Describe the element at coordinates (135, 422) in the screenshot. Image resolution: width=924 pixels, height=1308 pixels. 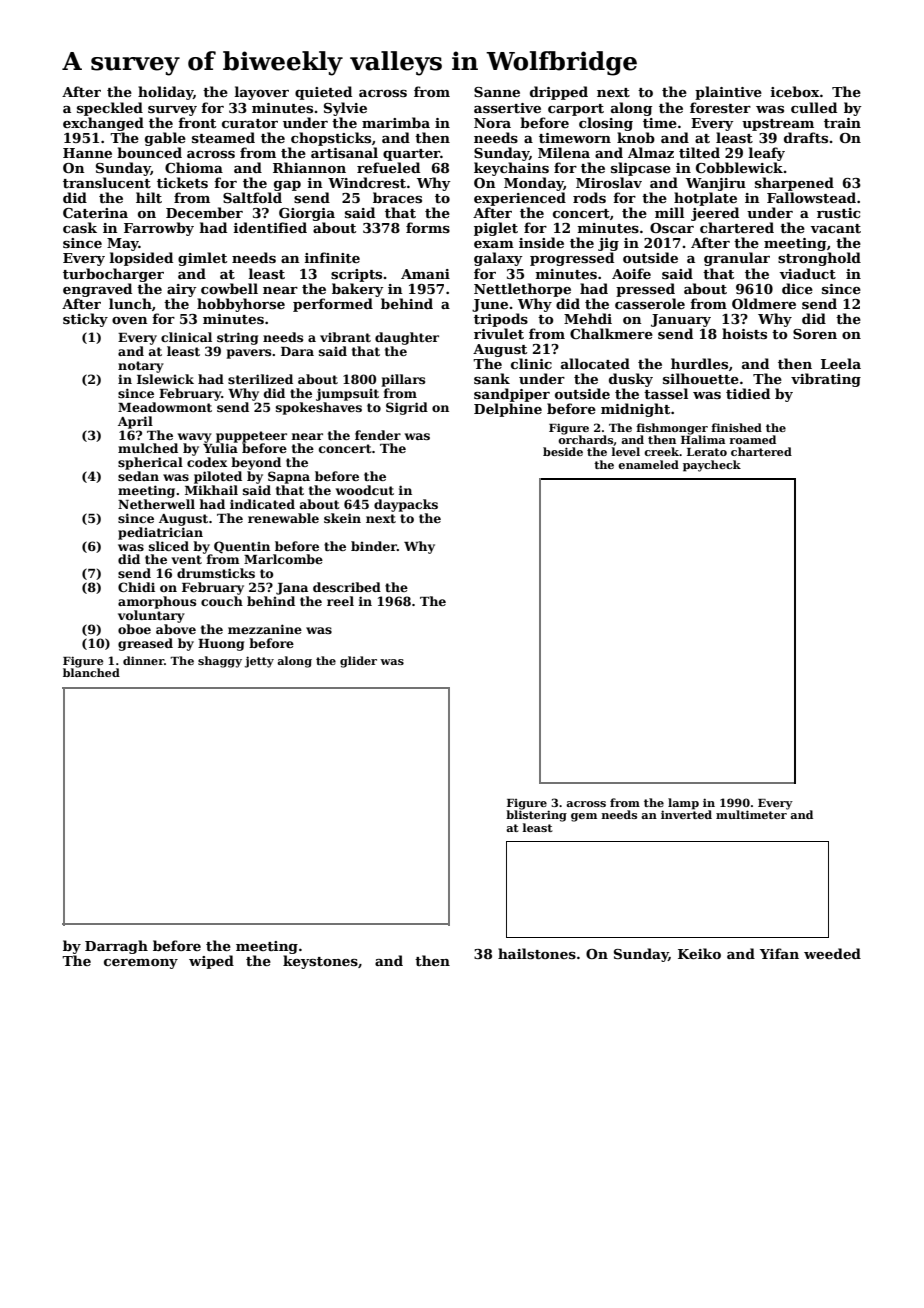
I see `April` at that location.
